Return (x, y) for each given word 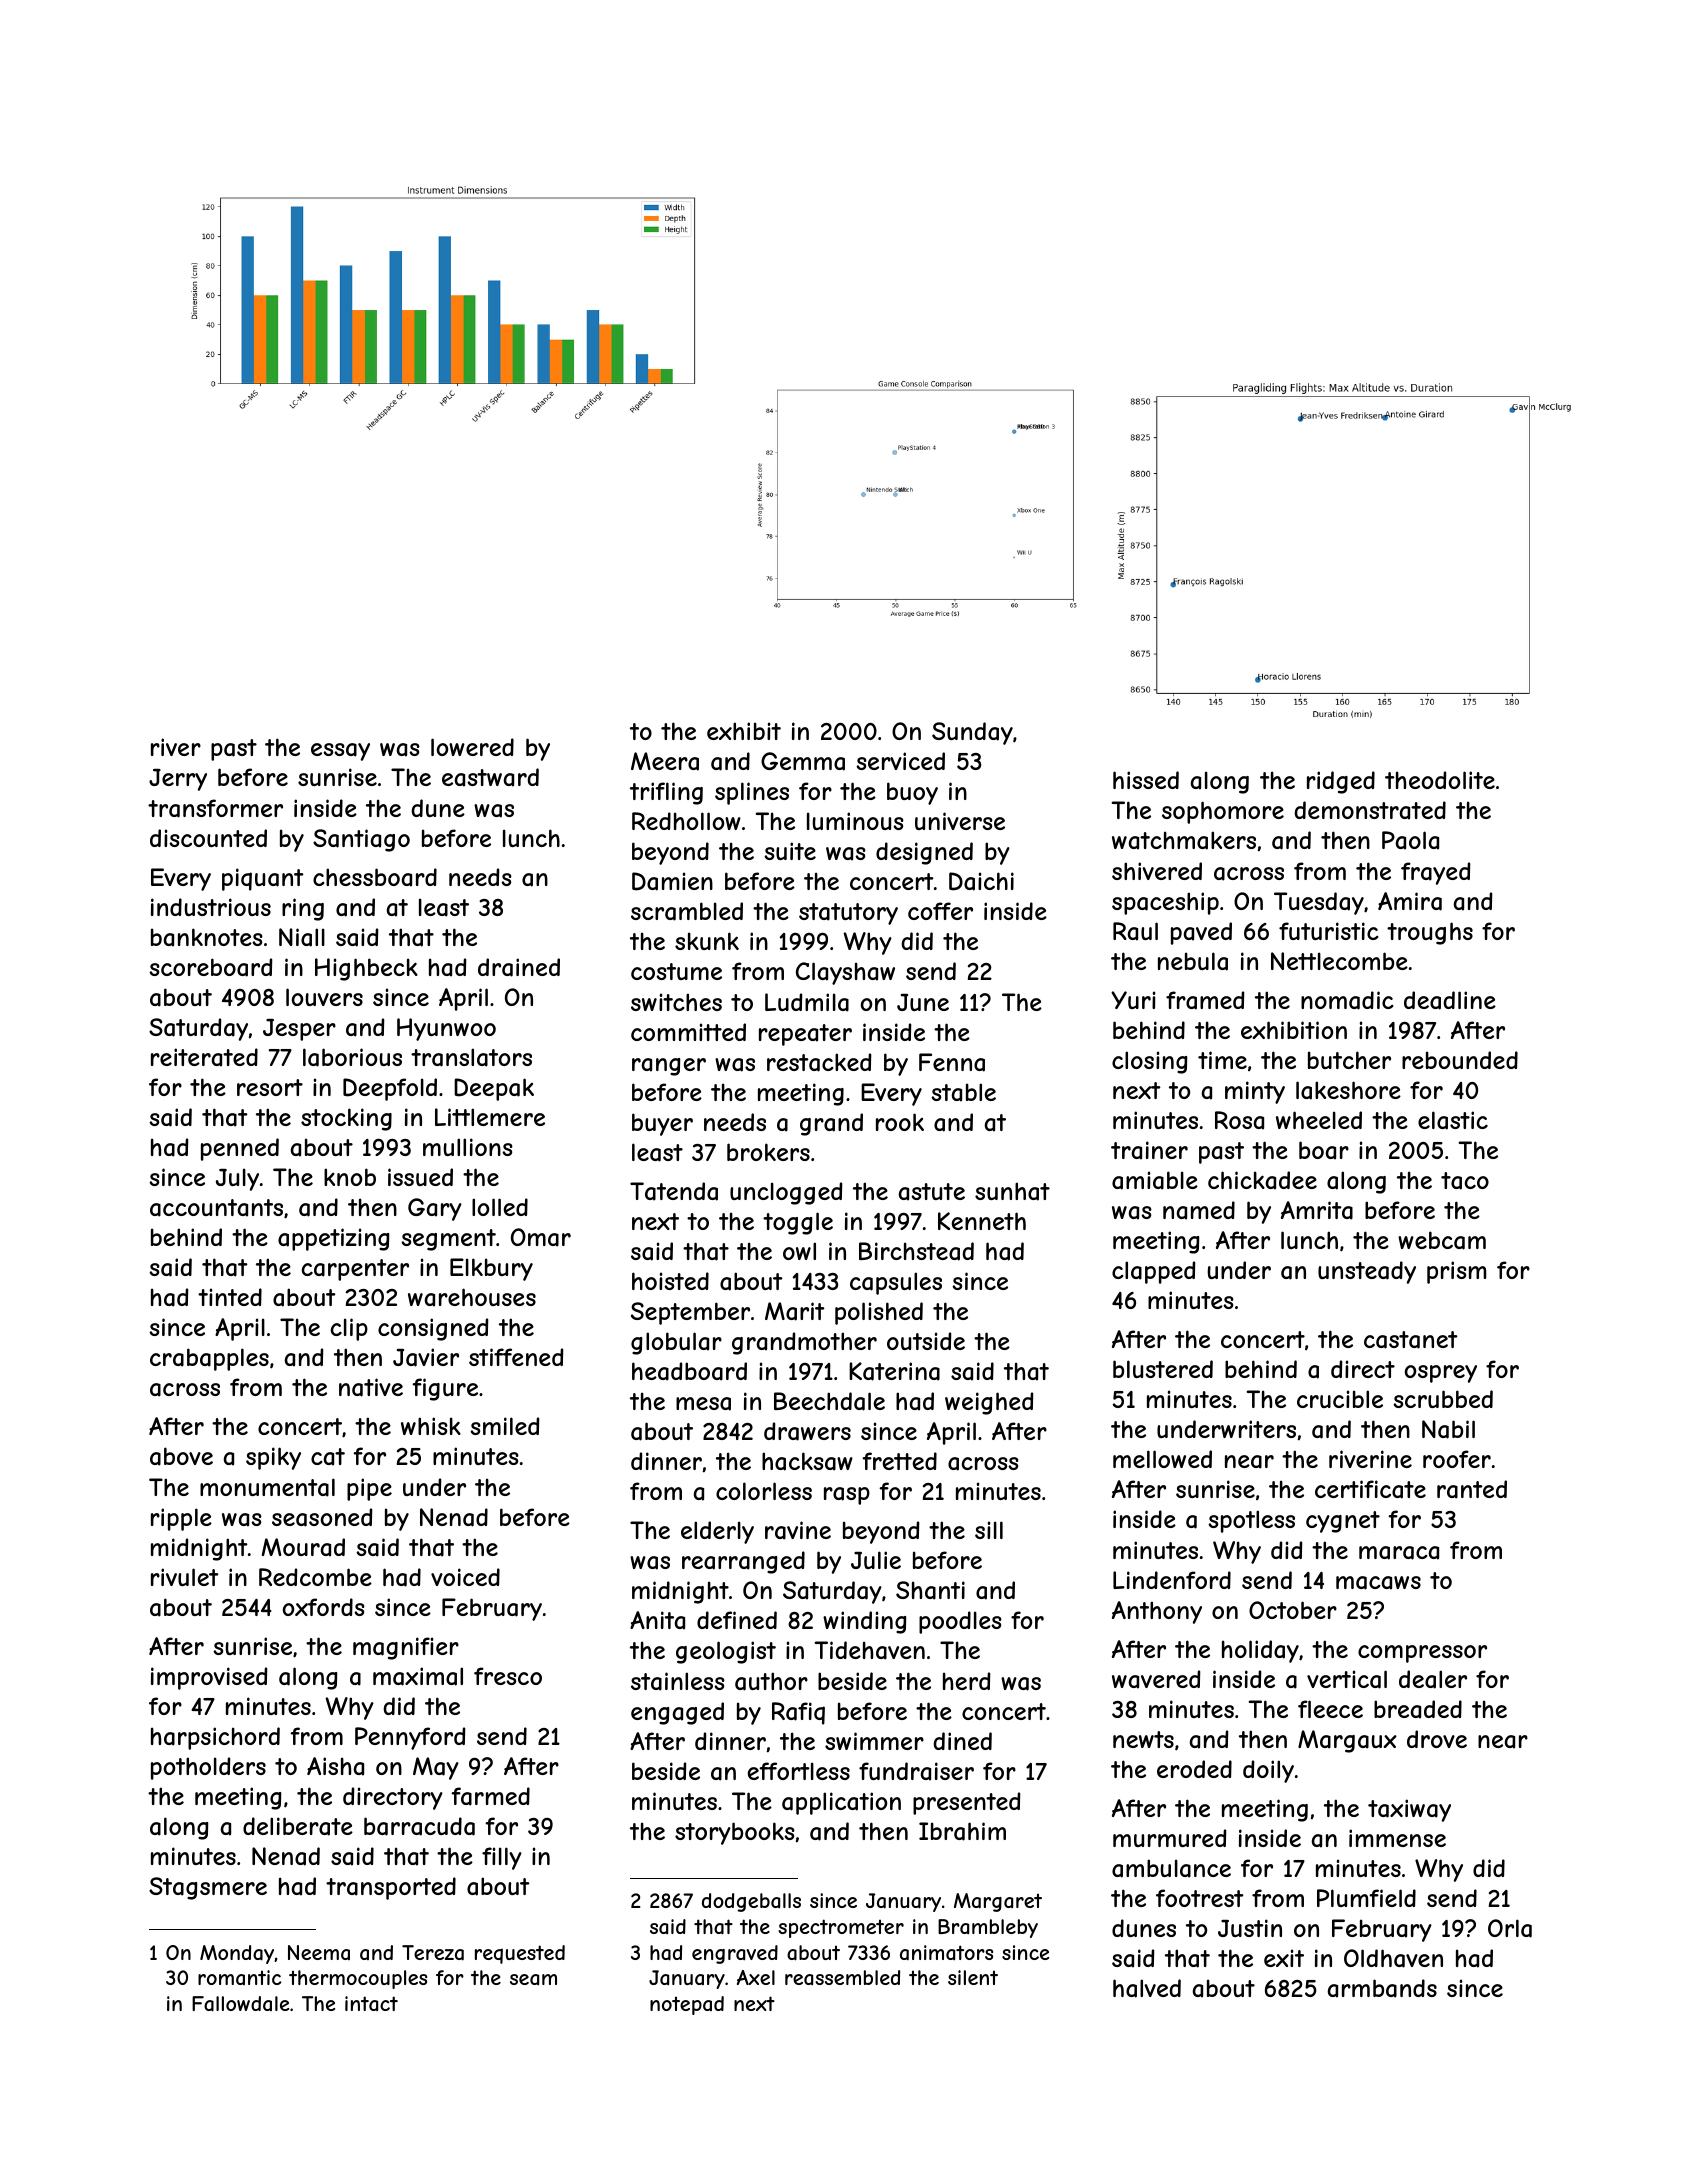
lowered (472, 747)
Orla (1510, 1928)
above (181, 1456)
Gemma (803, 761)
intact (371, 2003)
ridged (1341, 782)
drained (519, 967)
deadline (1450, 1000)
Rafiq (798, 1713)
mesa (703, 1404)
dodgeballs (751, 1902)
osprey (1441, 1374)
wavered (1156, 1679)
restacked (819, 1062)
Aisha (335, 1766)
